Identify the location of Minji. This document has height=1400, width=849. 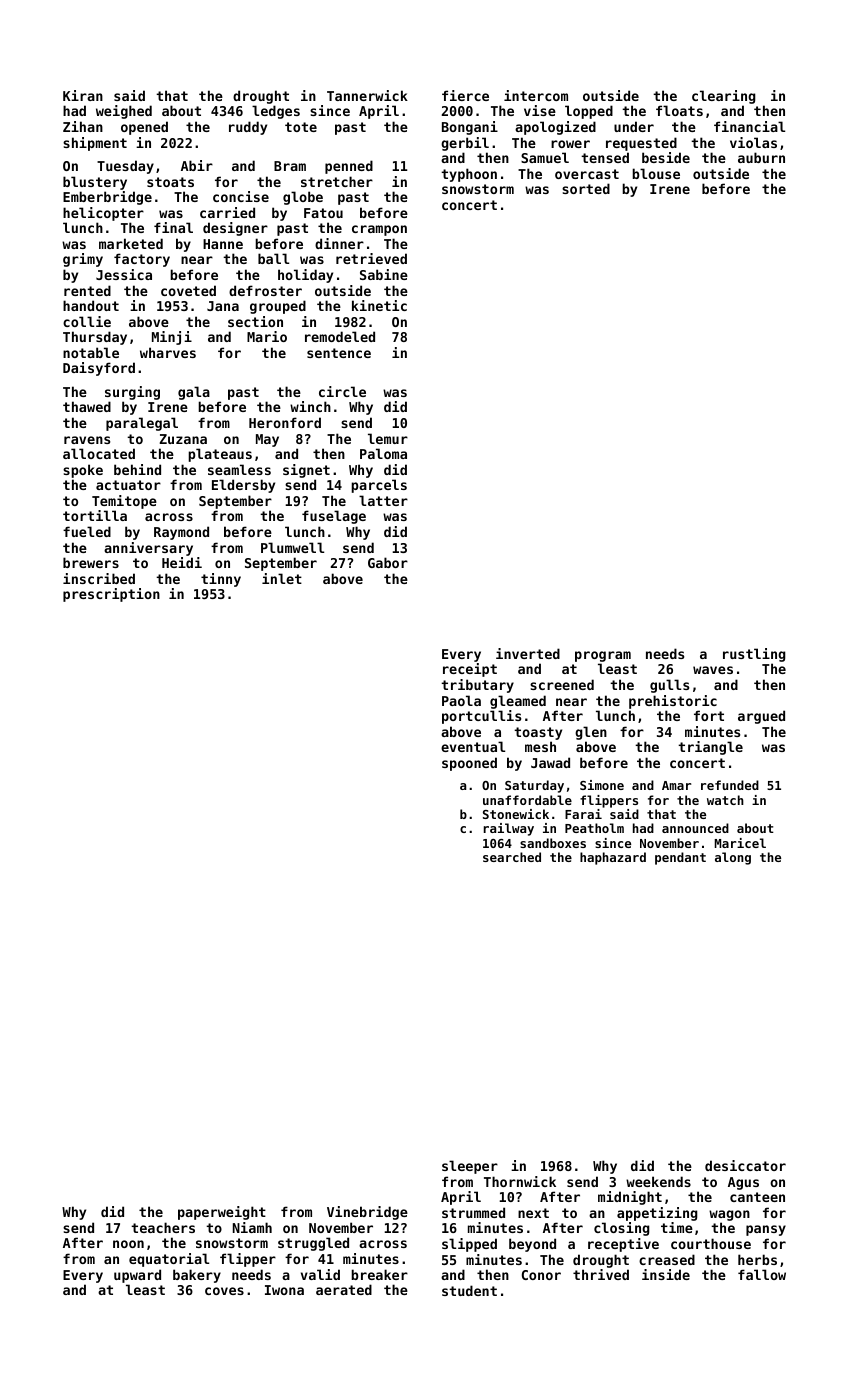
(172, 338).
